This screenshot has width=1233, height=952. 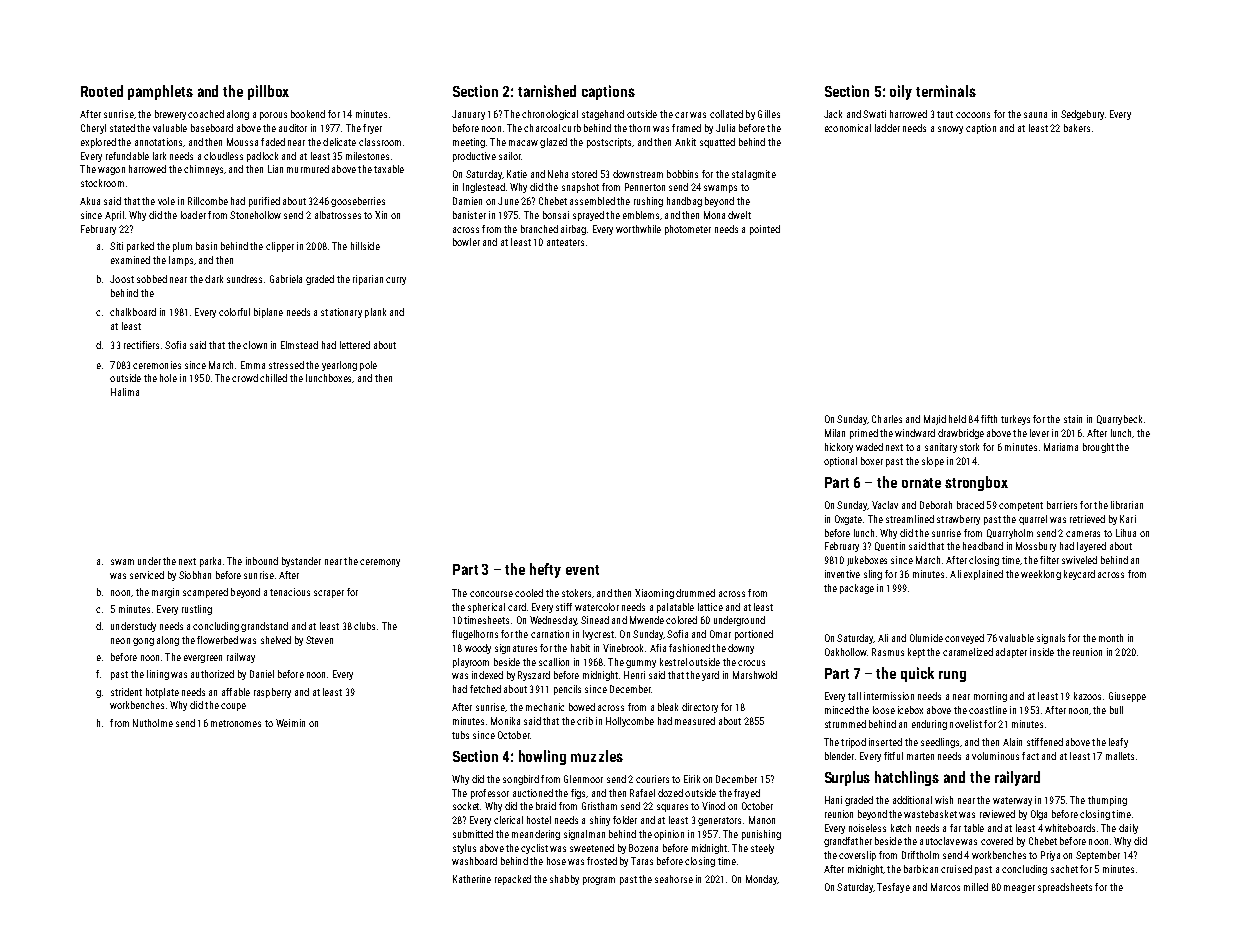 What do you see at coordinates (1019, 889) in the screenshot?
I see `meager` at bounding box center [1019, 889].
